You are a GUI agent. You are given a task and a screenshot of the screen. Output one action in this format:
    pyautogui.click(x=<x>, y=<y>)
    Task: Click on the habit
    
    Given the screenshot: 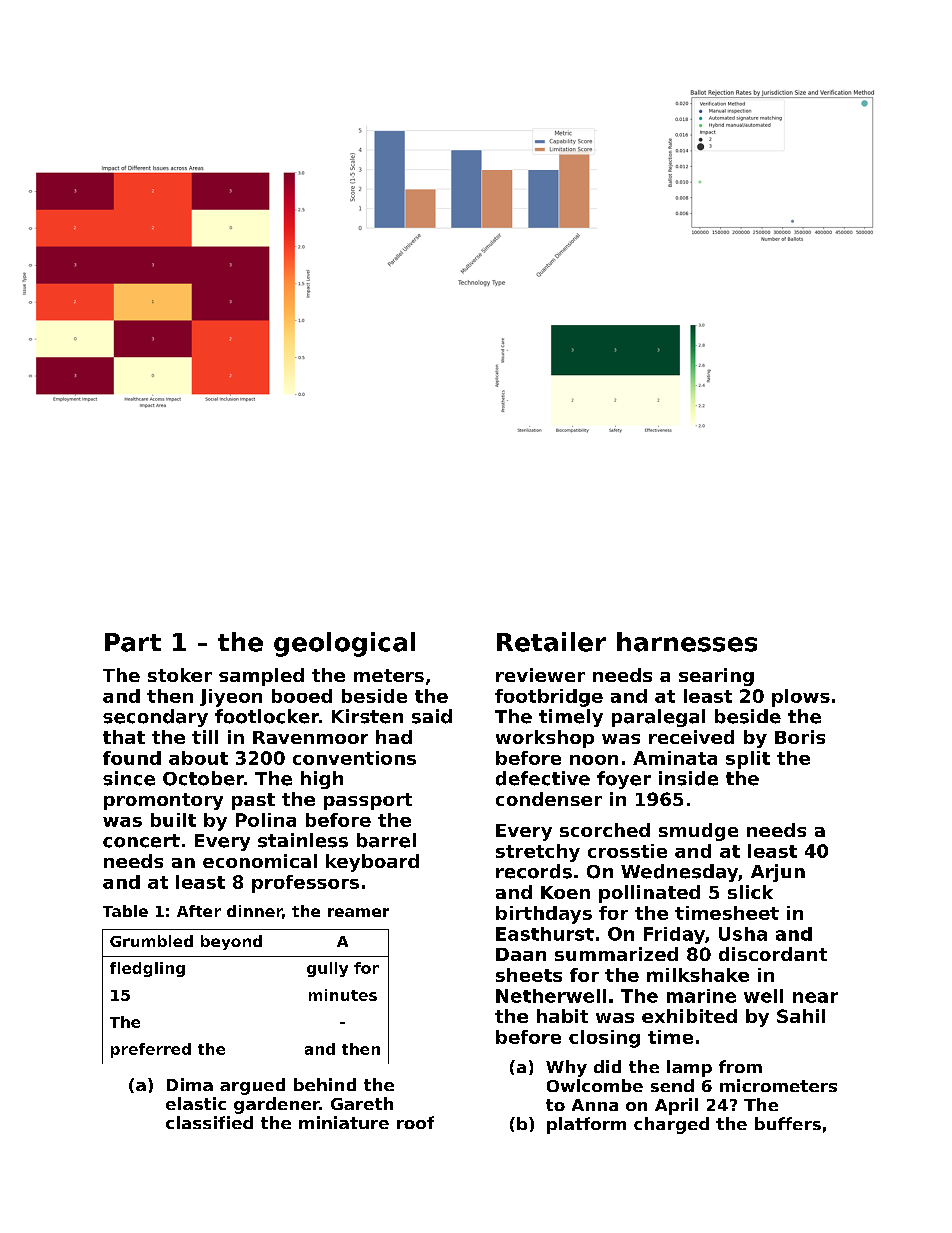 What is the action you would take?
    pyautogui.click(x=562, y=1016)
